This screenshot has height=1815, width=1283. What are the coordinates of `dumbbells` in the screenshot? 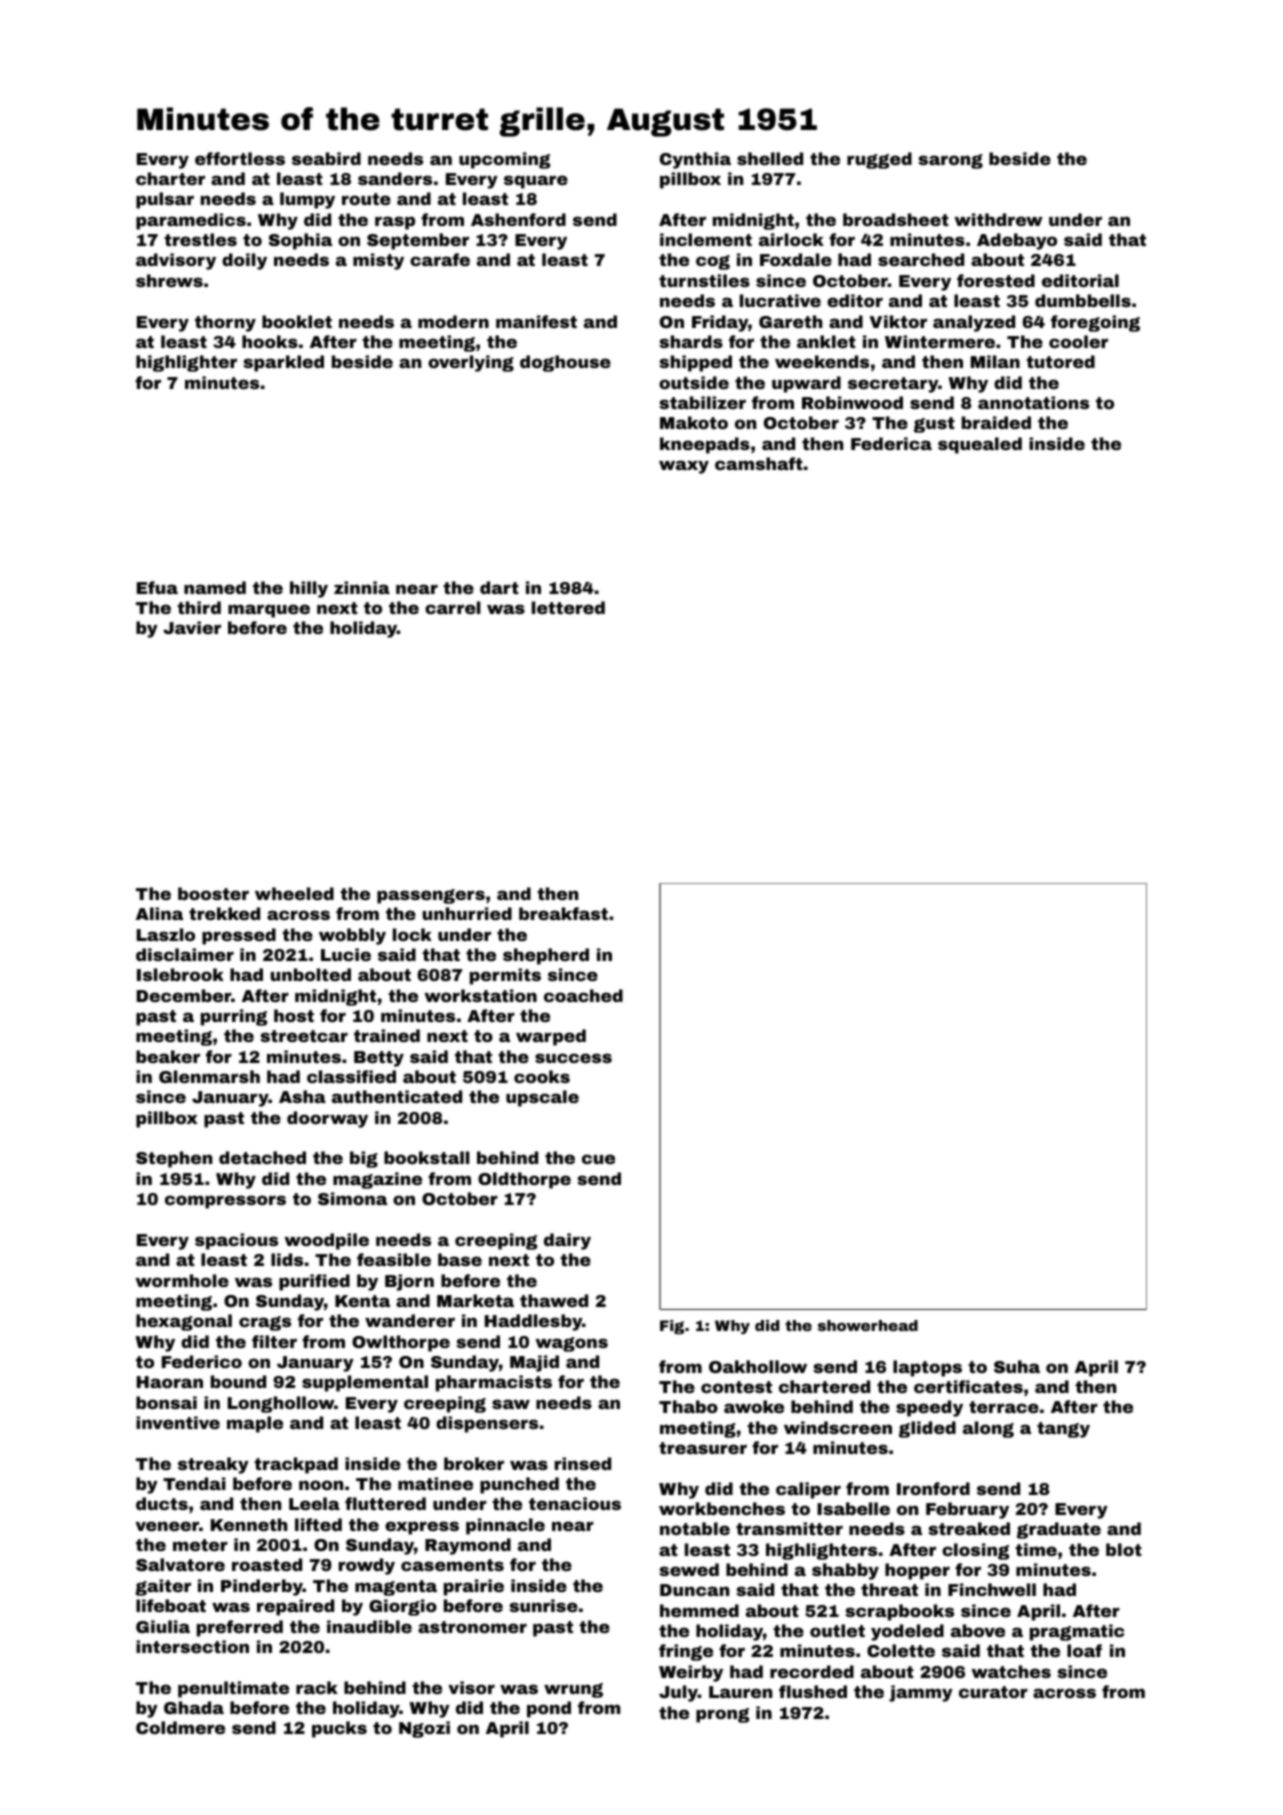 It's located at (1083, 300).
